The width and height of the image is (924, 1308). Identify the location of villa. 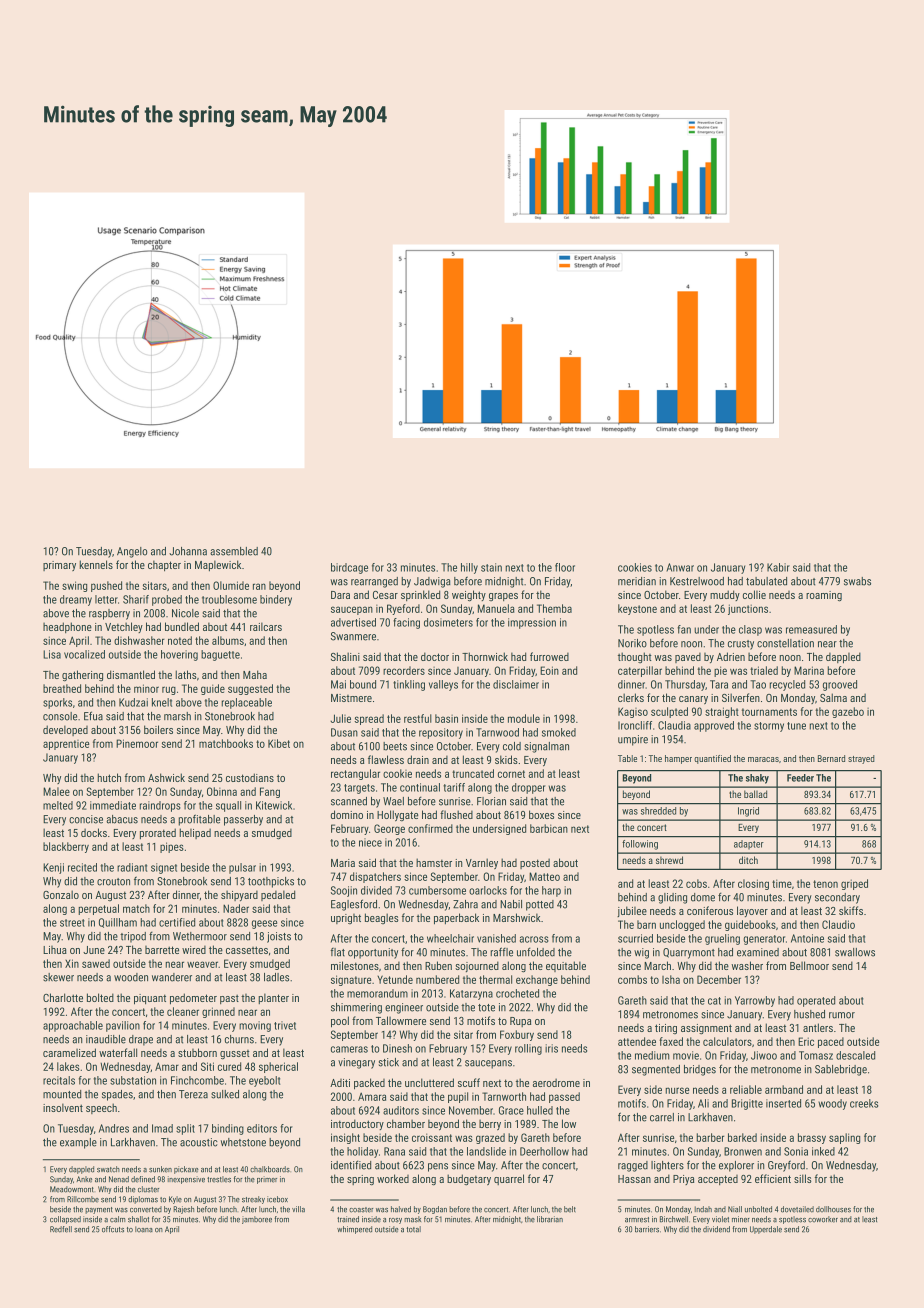
(298, 1209).
